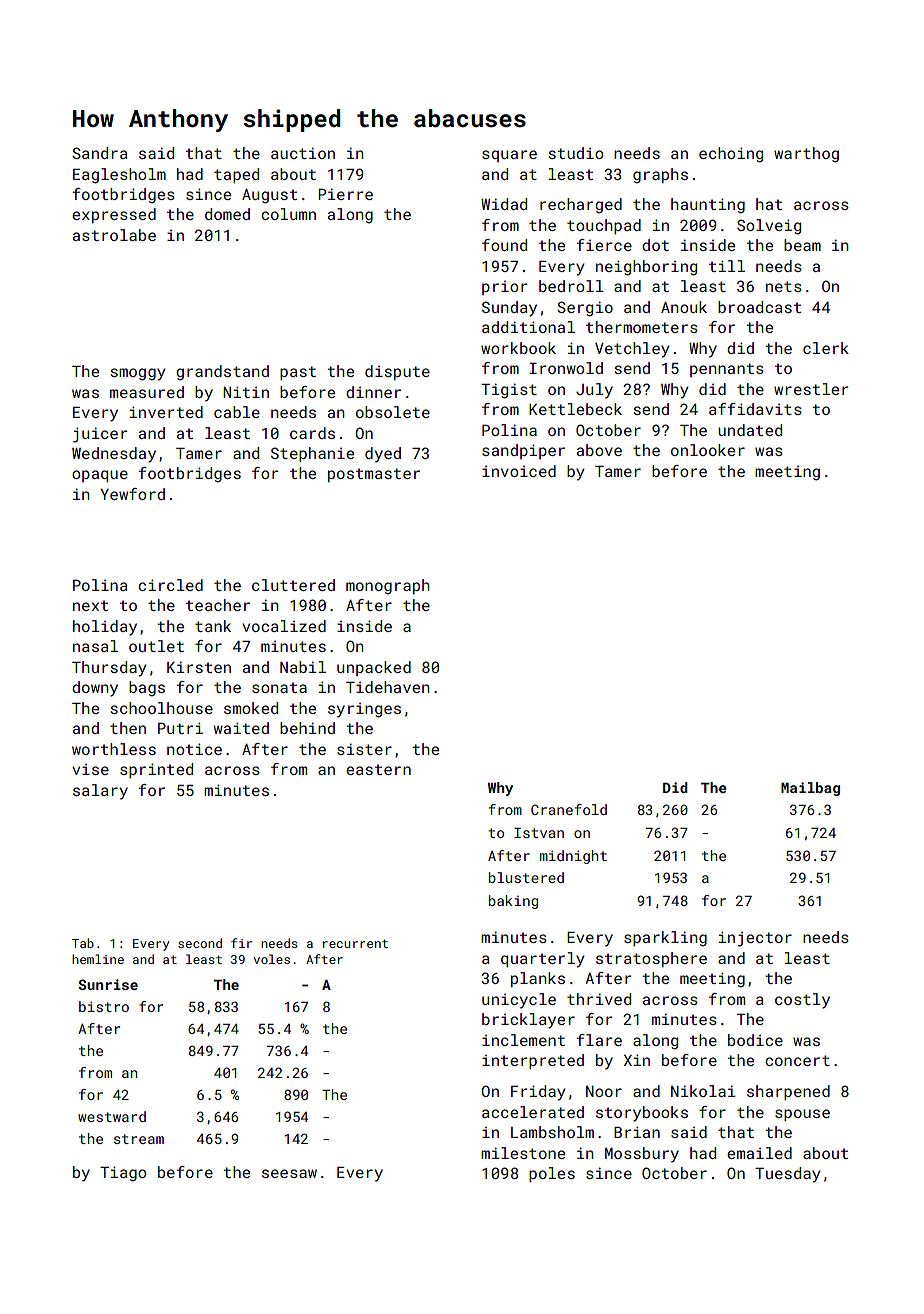  What do you see at coordinates (684, 307) in the screenshot?
I see `Anouk` at bounding box center [684, 307].
